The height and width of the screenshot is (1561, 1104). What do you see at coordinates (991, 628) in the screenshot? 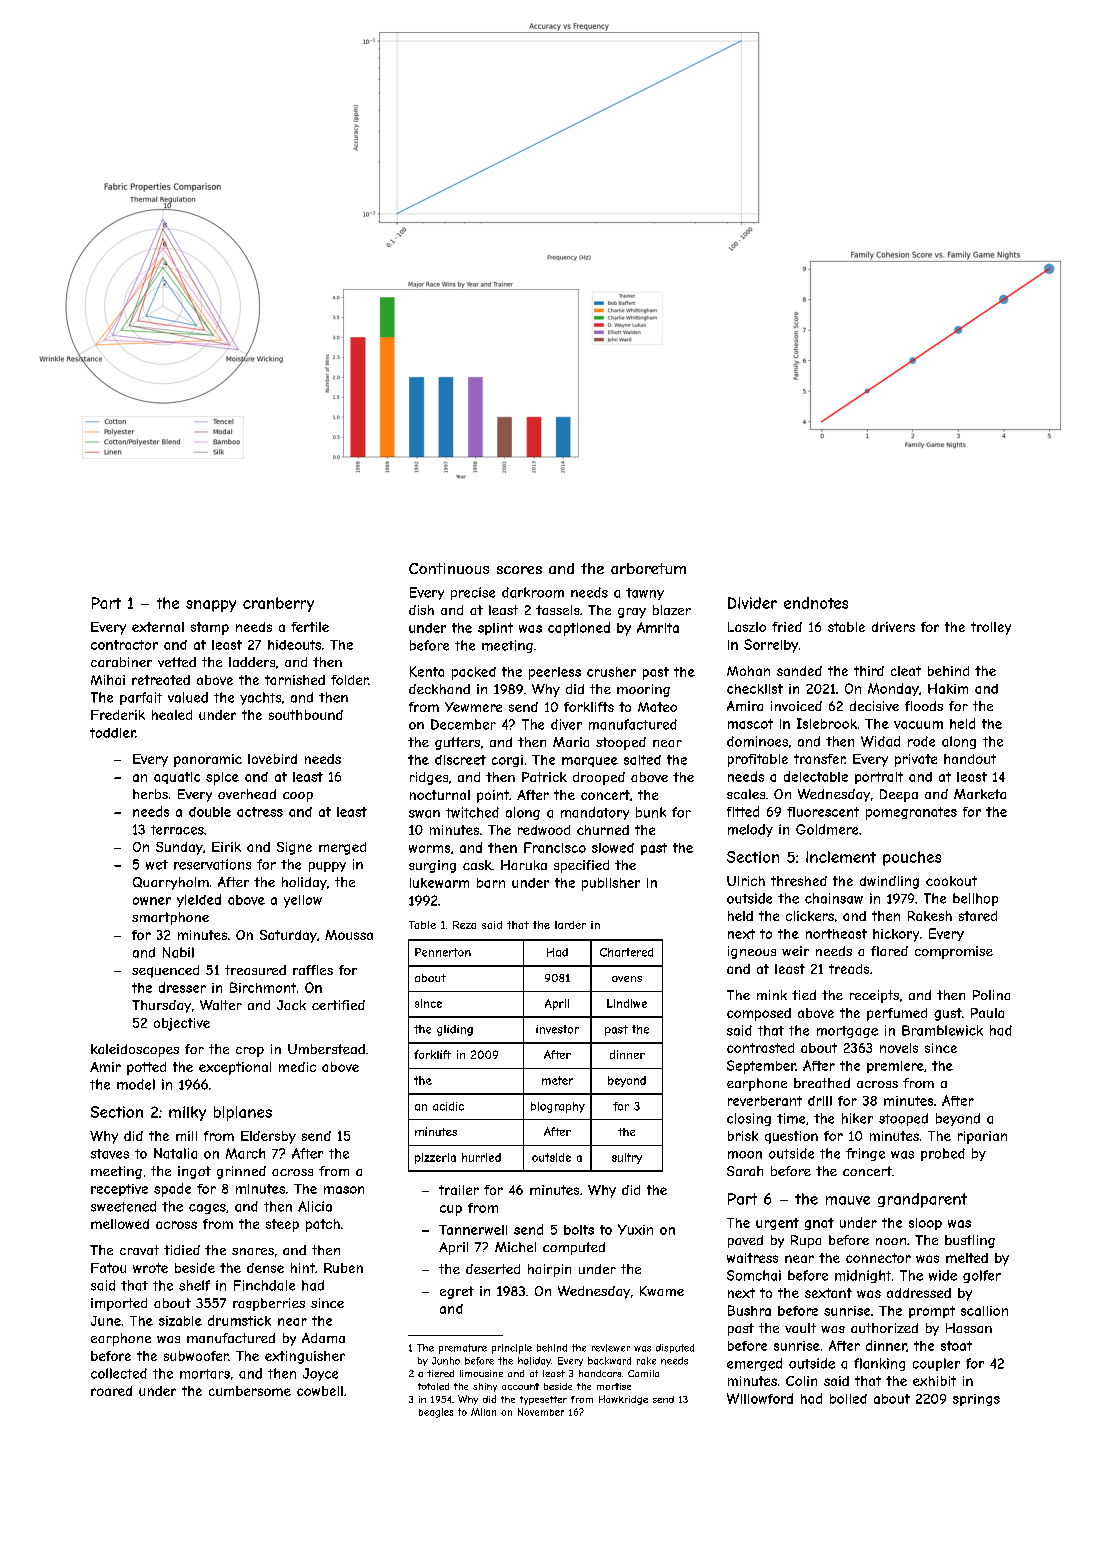
I see `trolley` at bounding box center [991, 628].
